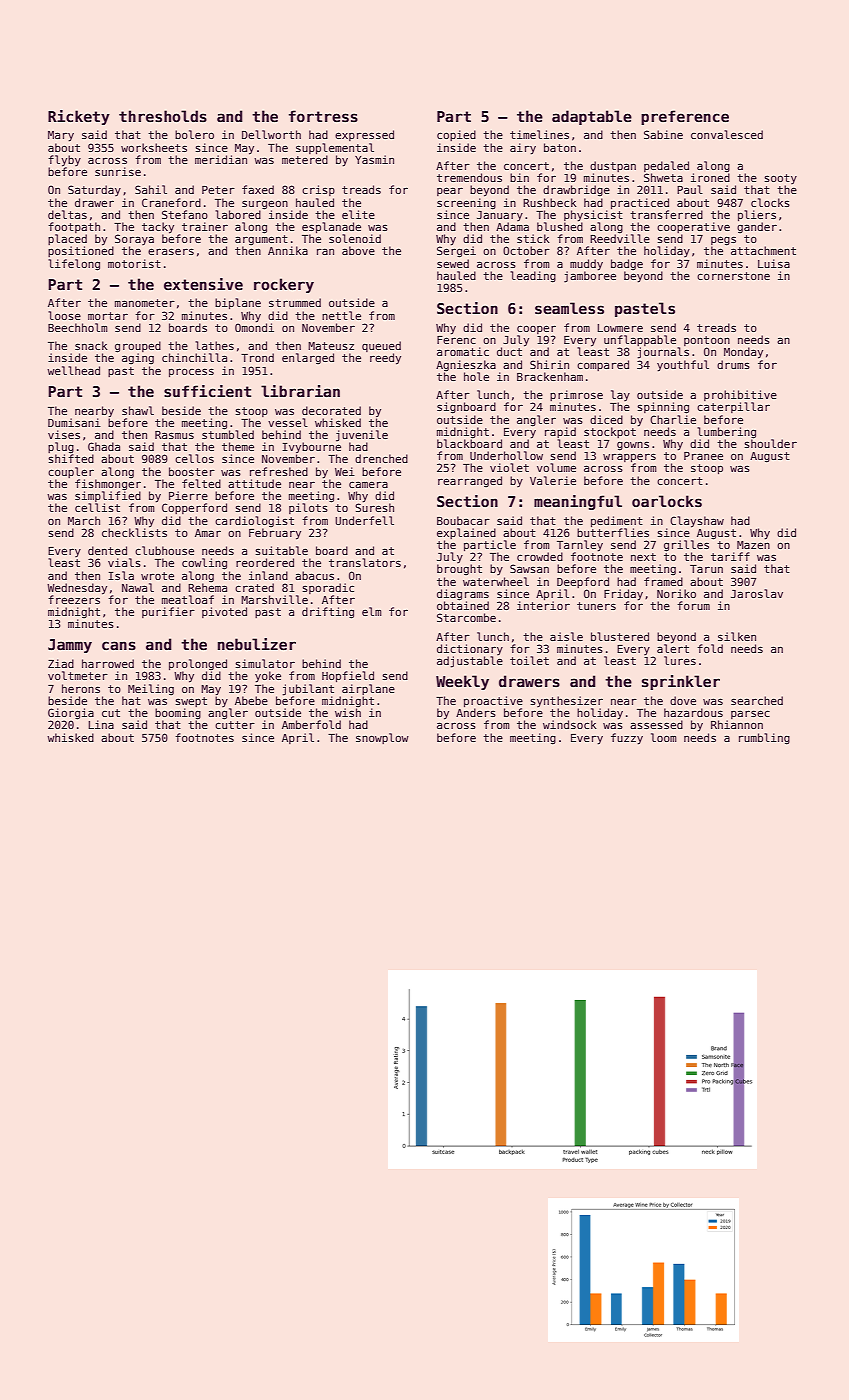 The height and width of the page is (1400, 849). What do you see at coordinates (774, 263) in the page?
I see `Luisa` at bounding box center [774, 263].
